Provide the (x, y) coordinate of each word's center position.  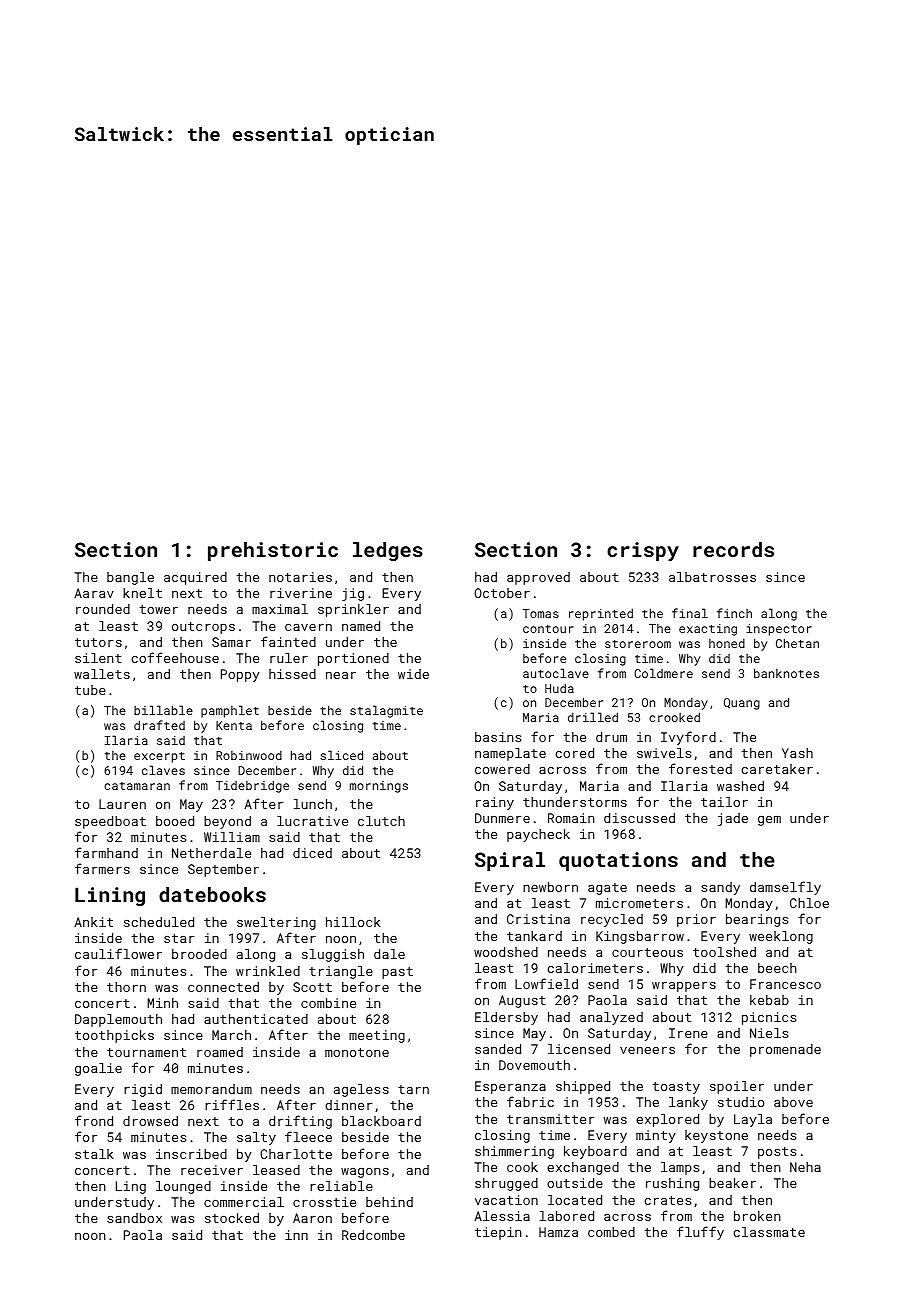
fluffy (700, 1233)
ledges (388, 551)
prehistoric (273, 551)
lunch (313, 804)
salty (256, 1138)
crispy (643, 552)
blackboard (381, 1121)
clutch (381, 821)
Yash (797, 753)
